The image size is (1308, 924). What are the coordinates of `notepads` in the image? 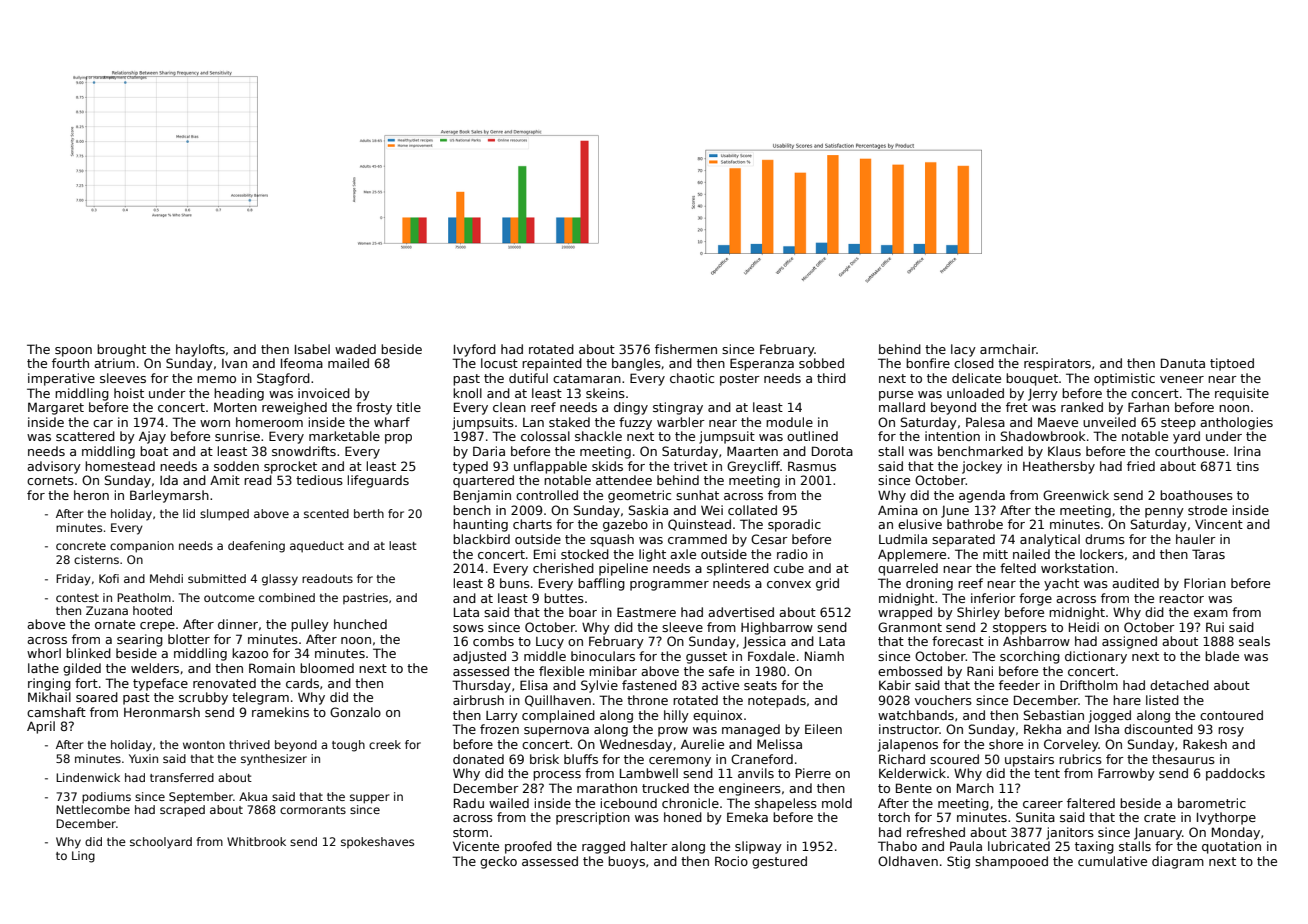 It's located at (777, 701).
